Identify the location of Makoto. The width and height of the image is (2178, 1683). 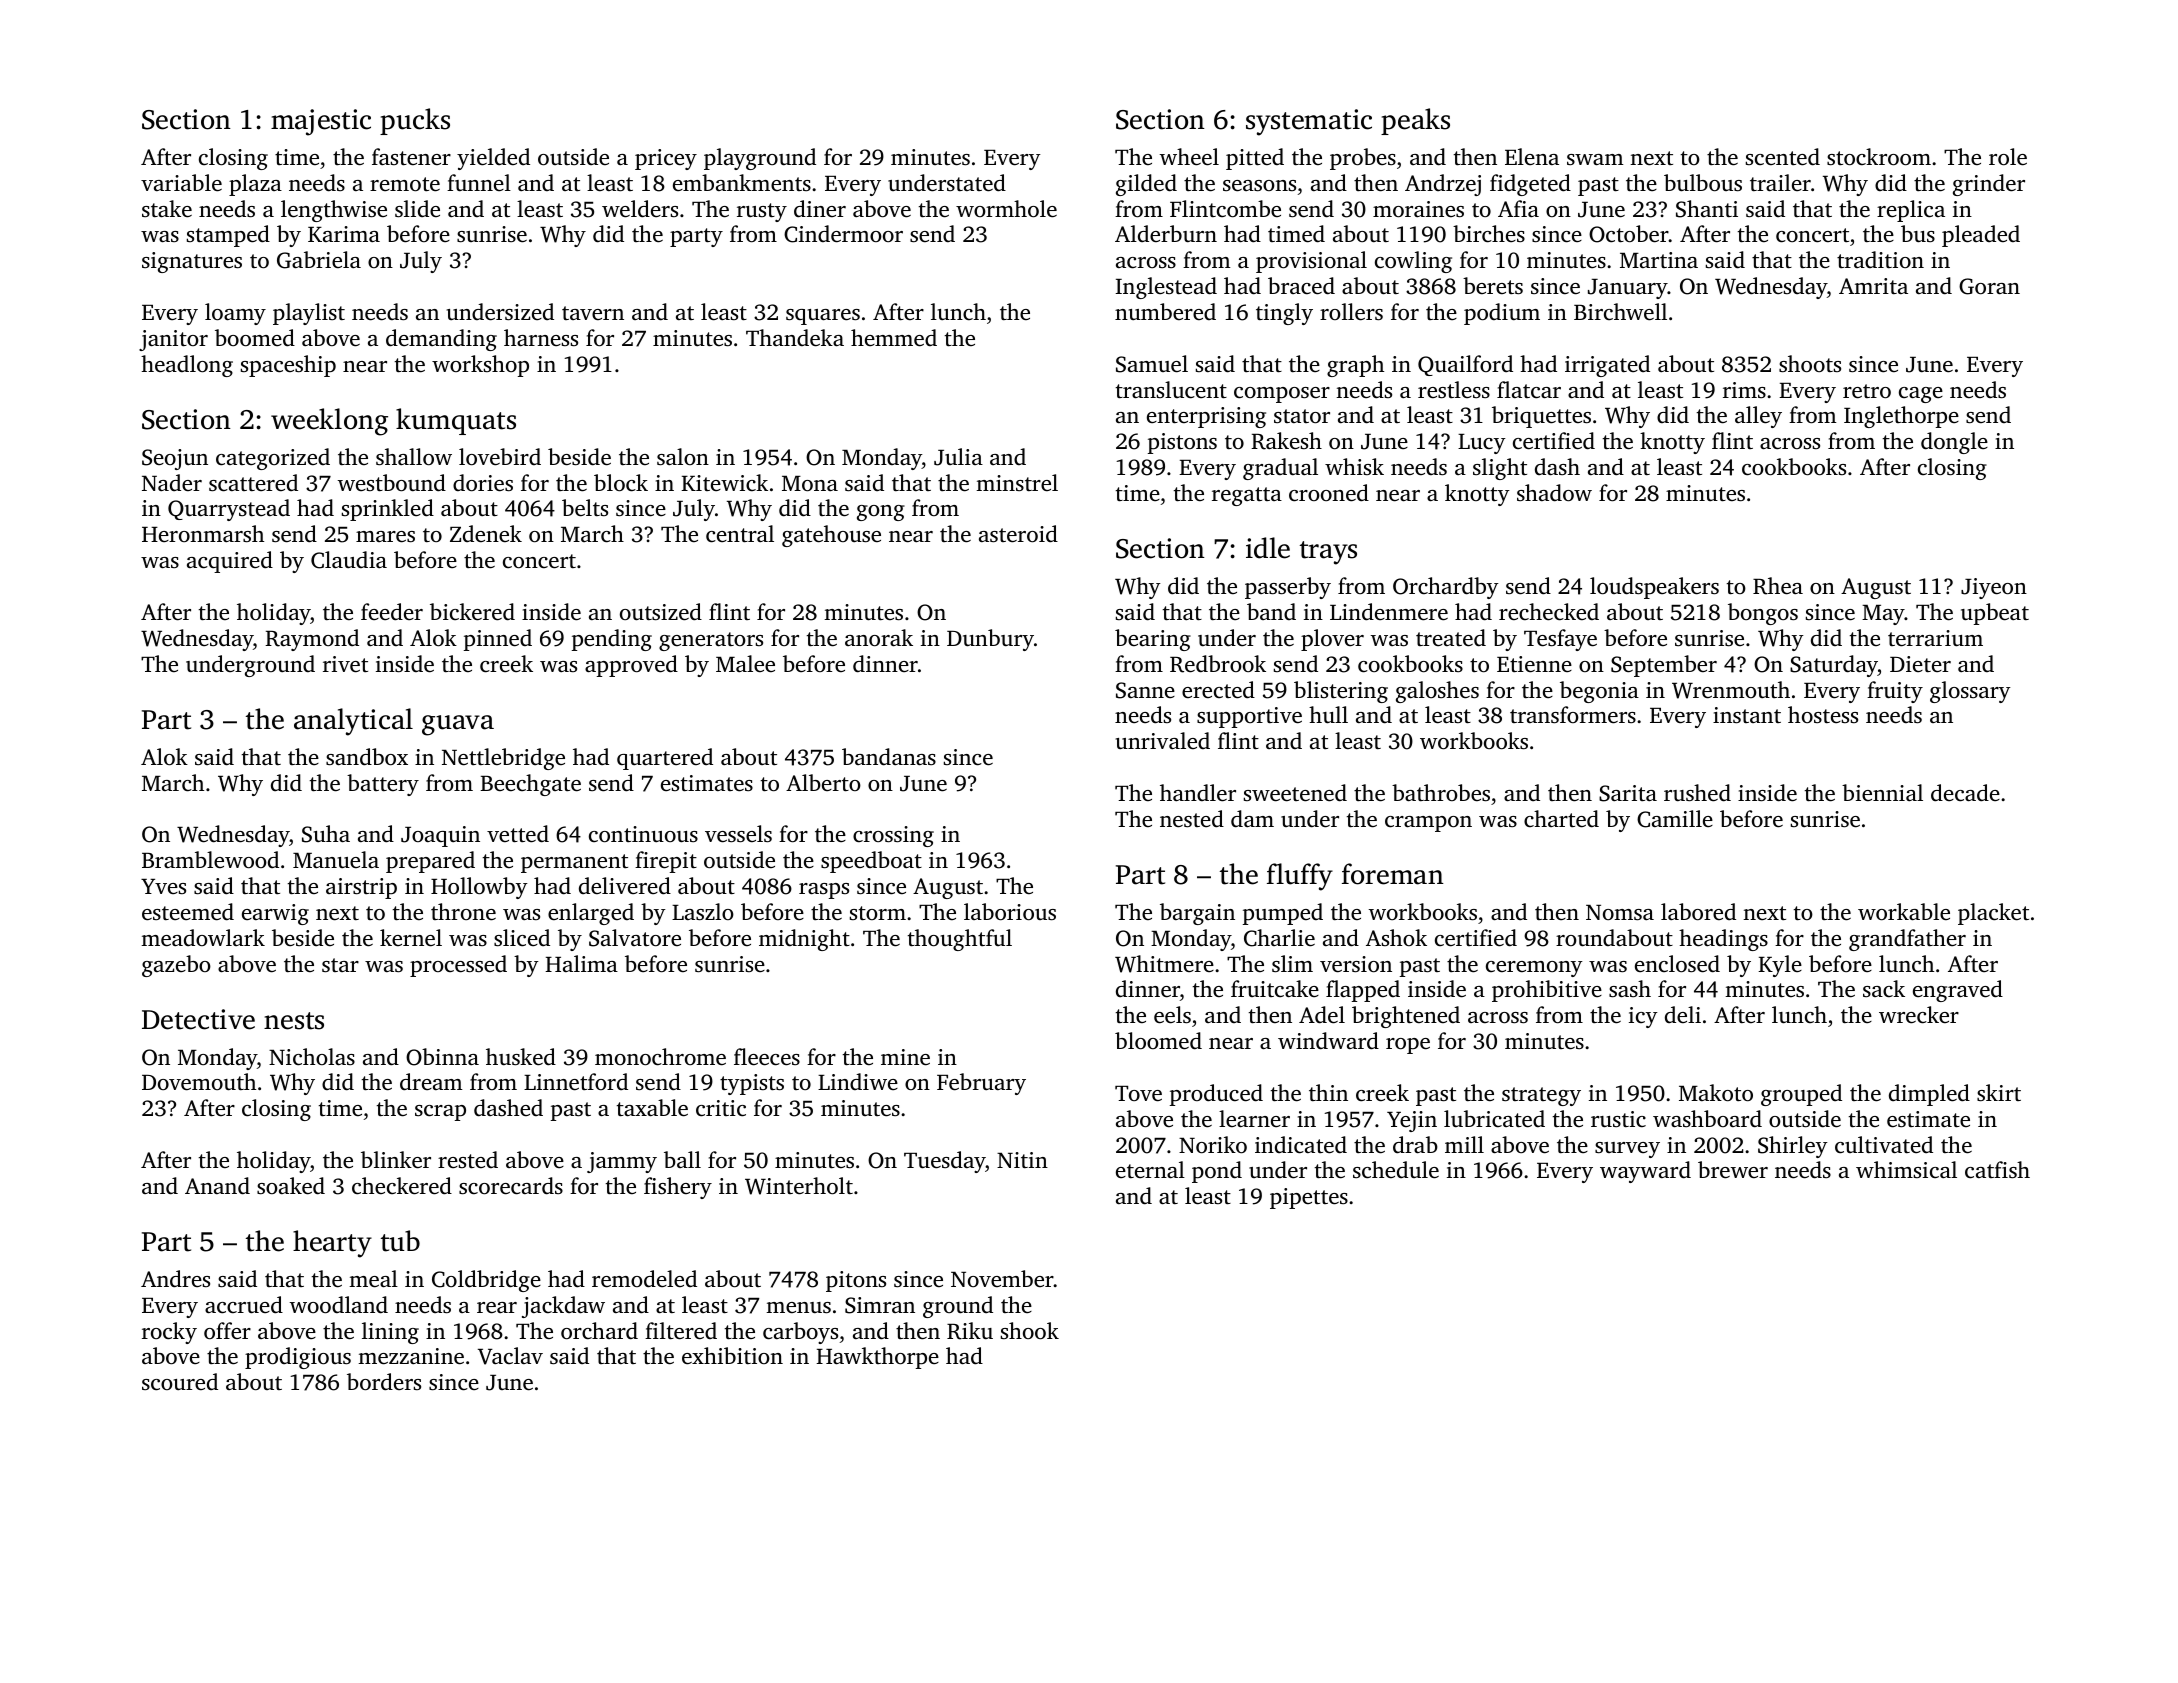
(1716, 1092).
